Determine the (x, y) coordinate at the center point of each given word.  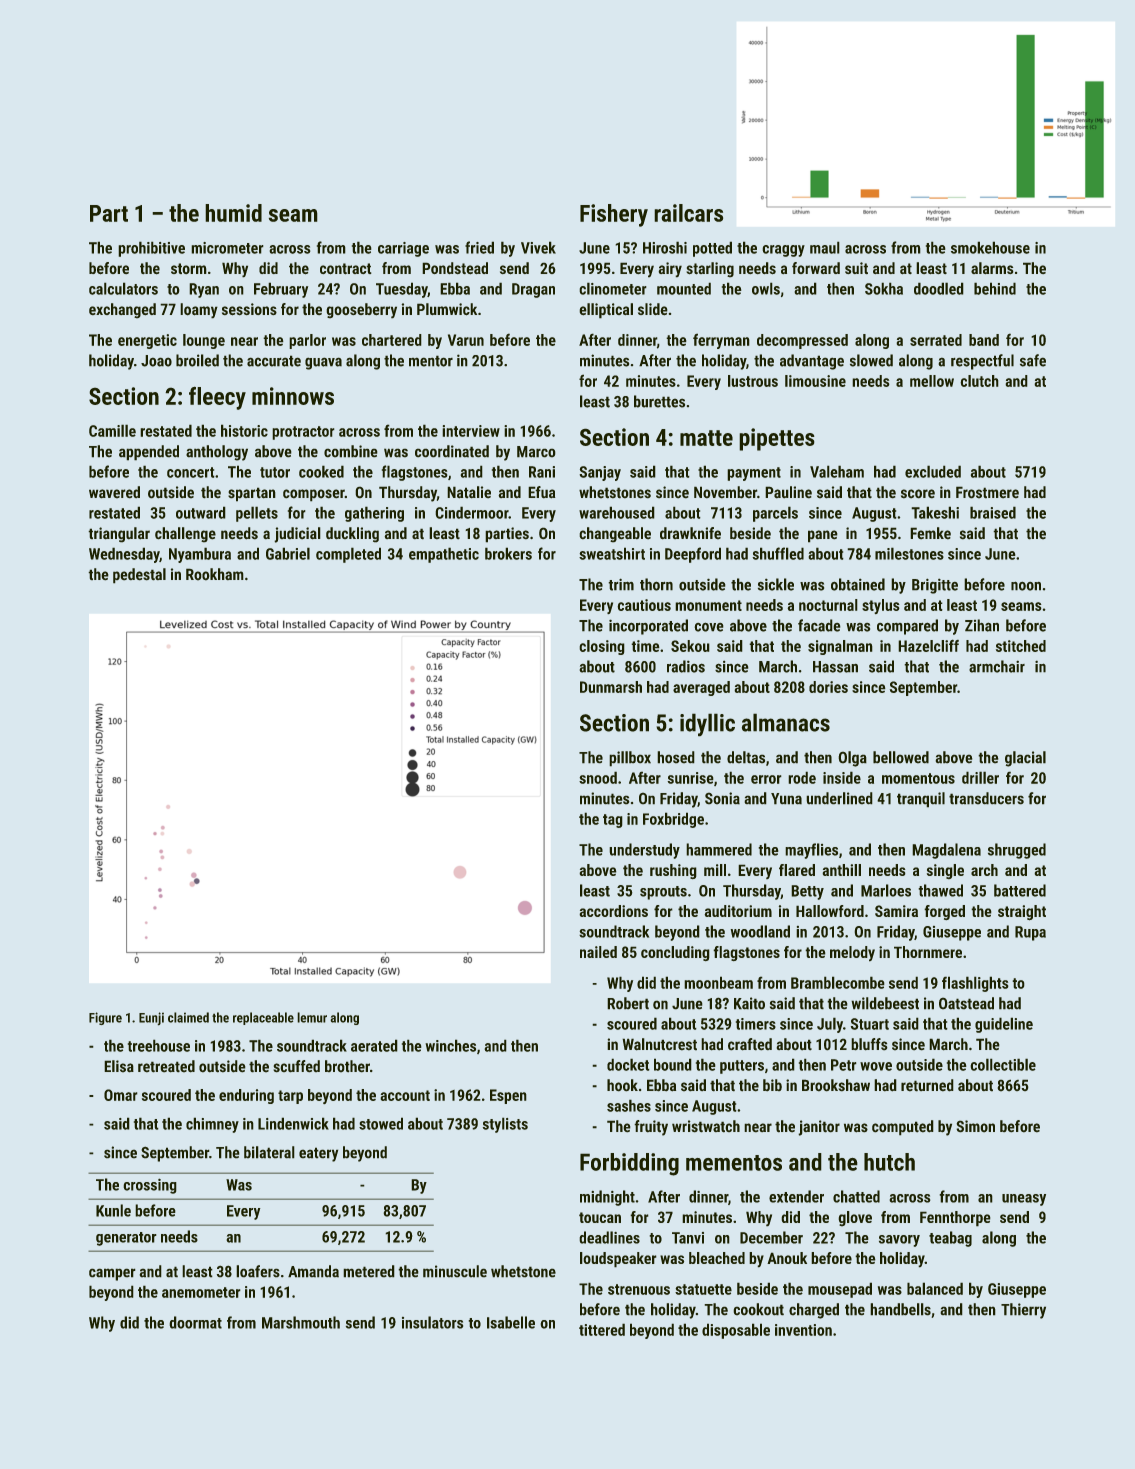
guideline (1004, 1025)
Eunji (151, 1019)
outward (201, 512)
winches (450, 1045)
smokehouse (990, 247)
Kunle (113, 1210)
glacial (1025, 759)
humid (233, 213)
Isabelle (511, 1322)
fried (479, 247)
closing (602, 647)
